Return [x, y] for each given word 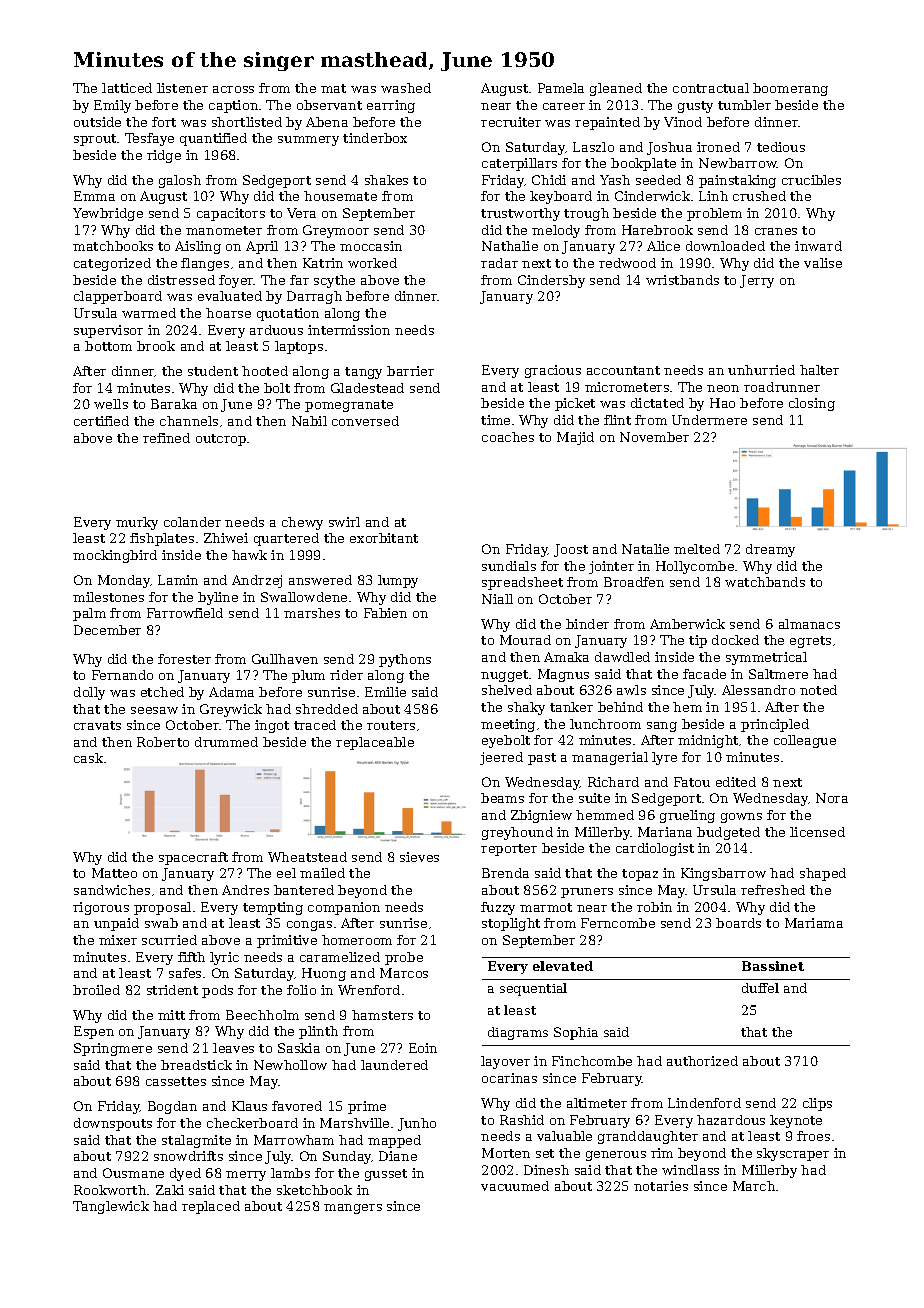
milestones [108, 597]
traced [315, 725]
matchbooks [113, 246]
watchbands [765, 582]
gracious [553, 371]
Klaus [249, 1106]
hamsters [382, 1015]
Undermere [709, 420]
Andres [245, 890]
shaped [823, 874]
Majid [575, 438]
